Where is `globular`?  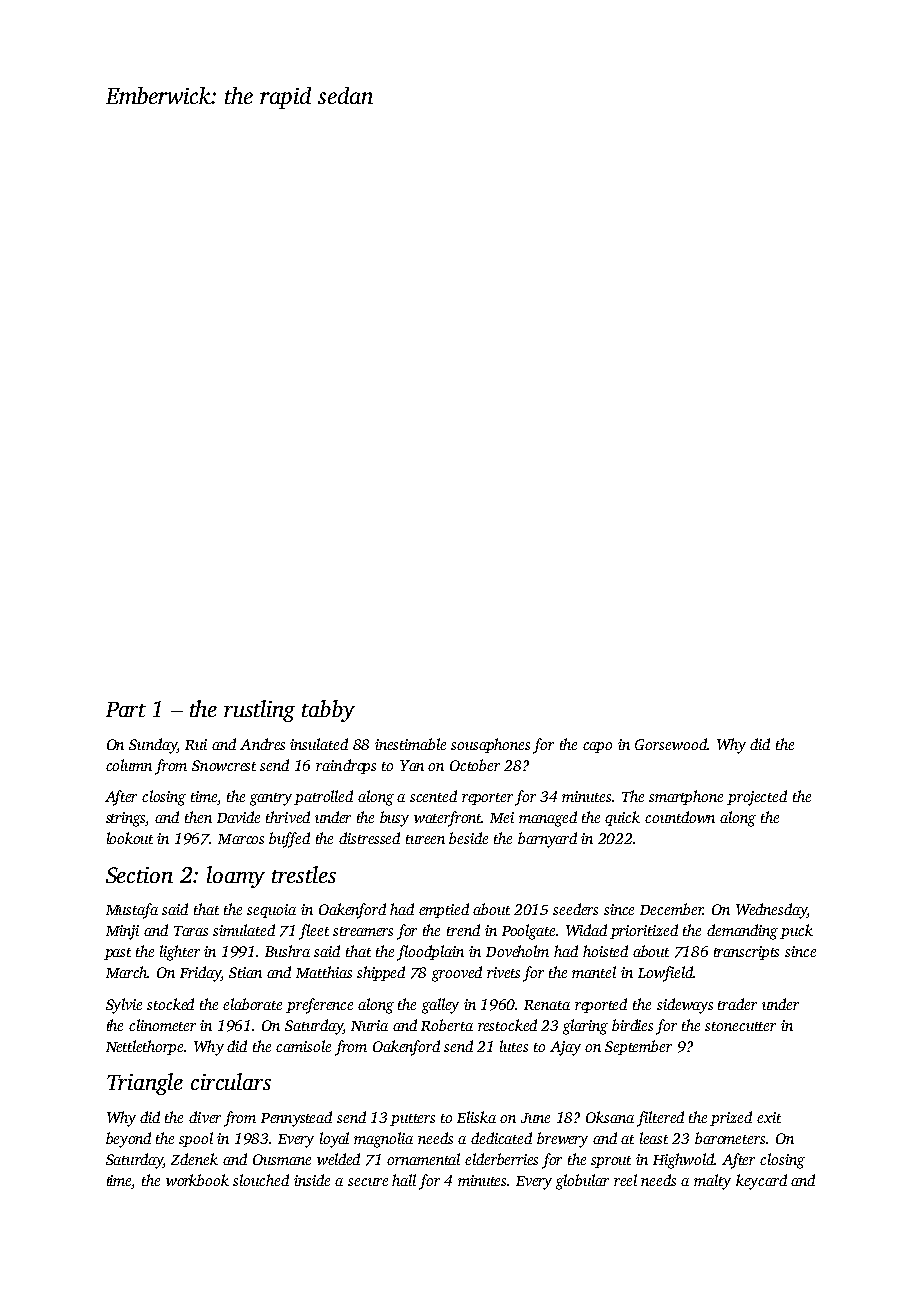
globular is located at coordinates (582, 1182).
